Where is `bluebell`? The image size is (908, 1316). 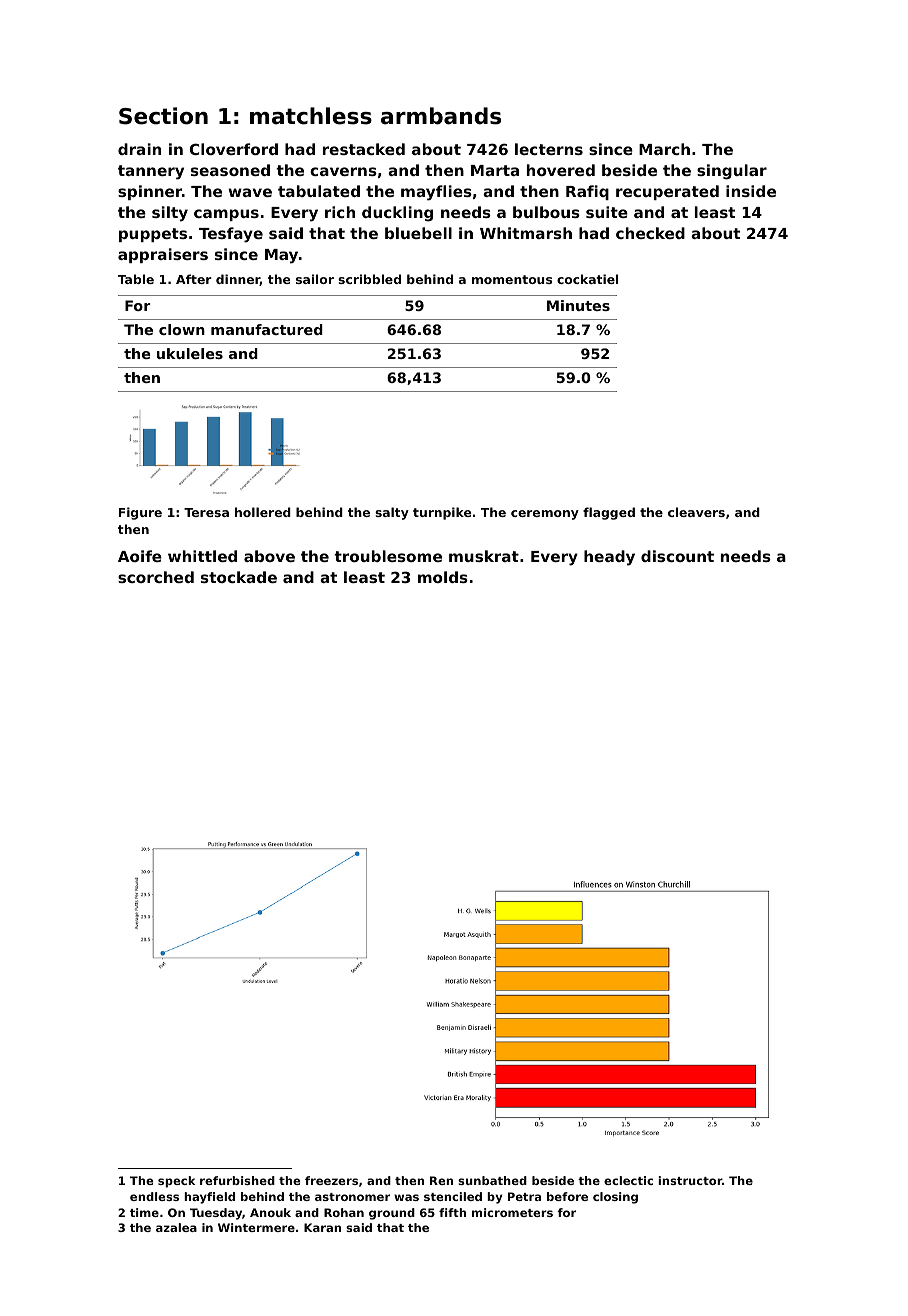
bluebell is located at coordinates (418, 233).
